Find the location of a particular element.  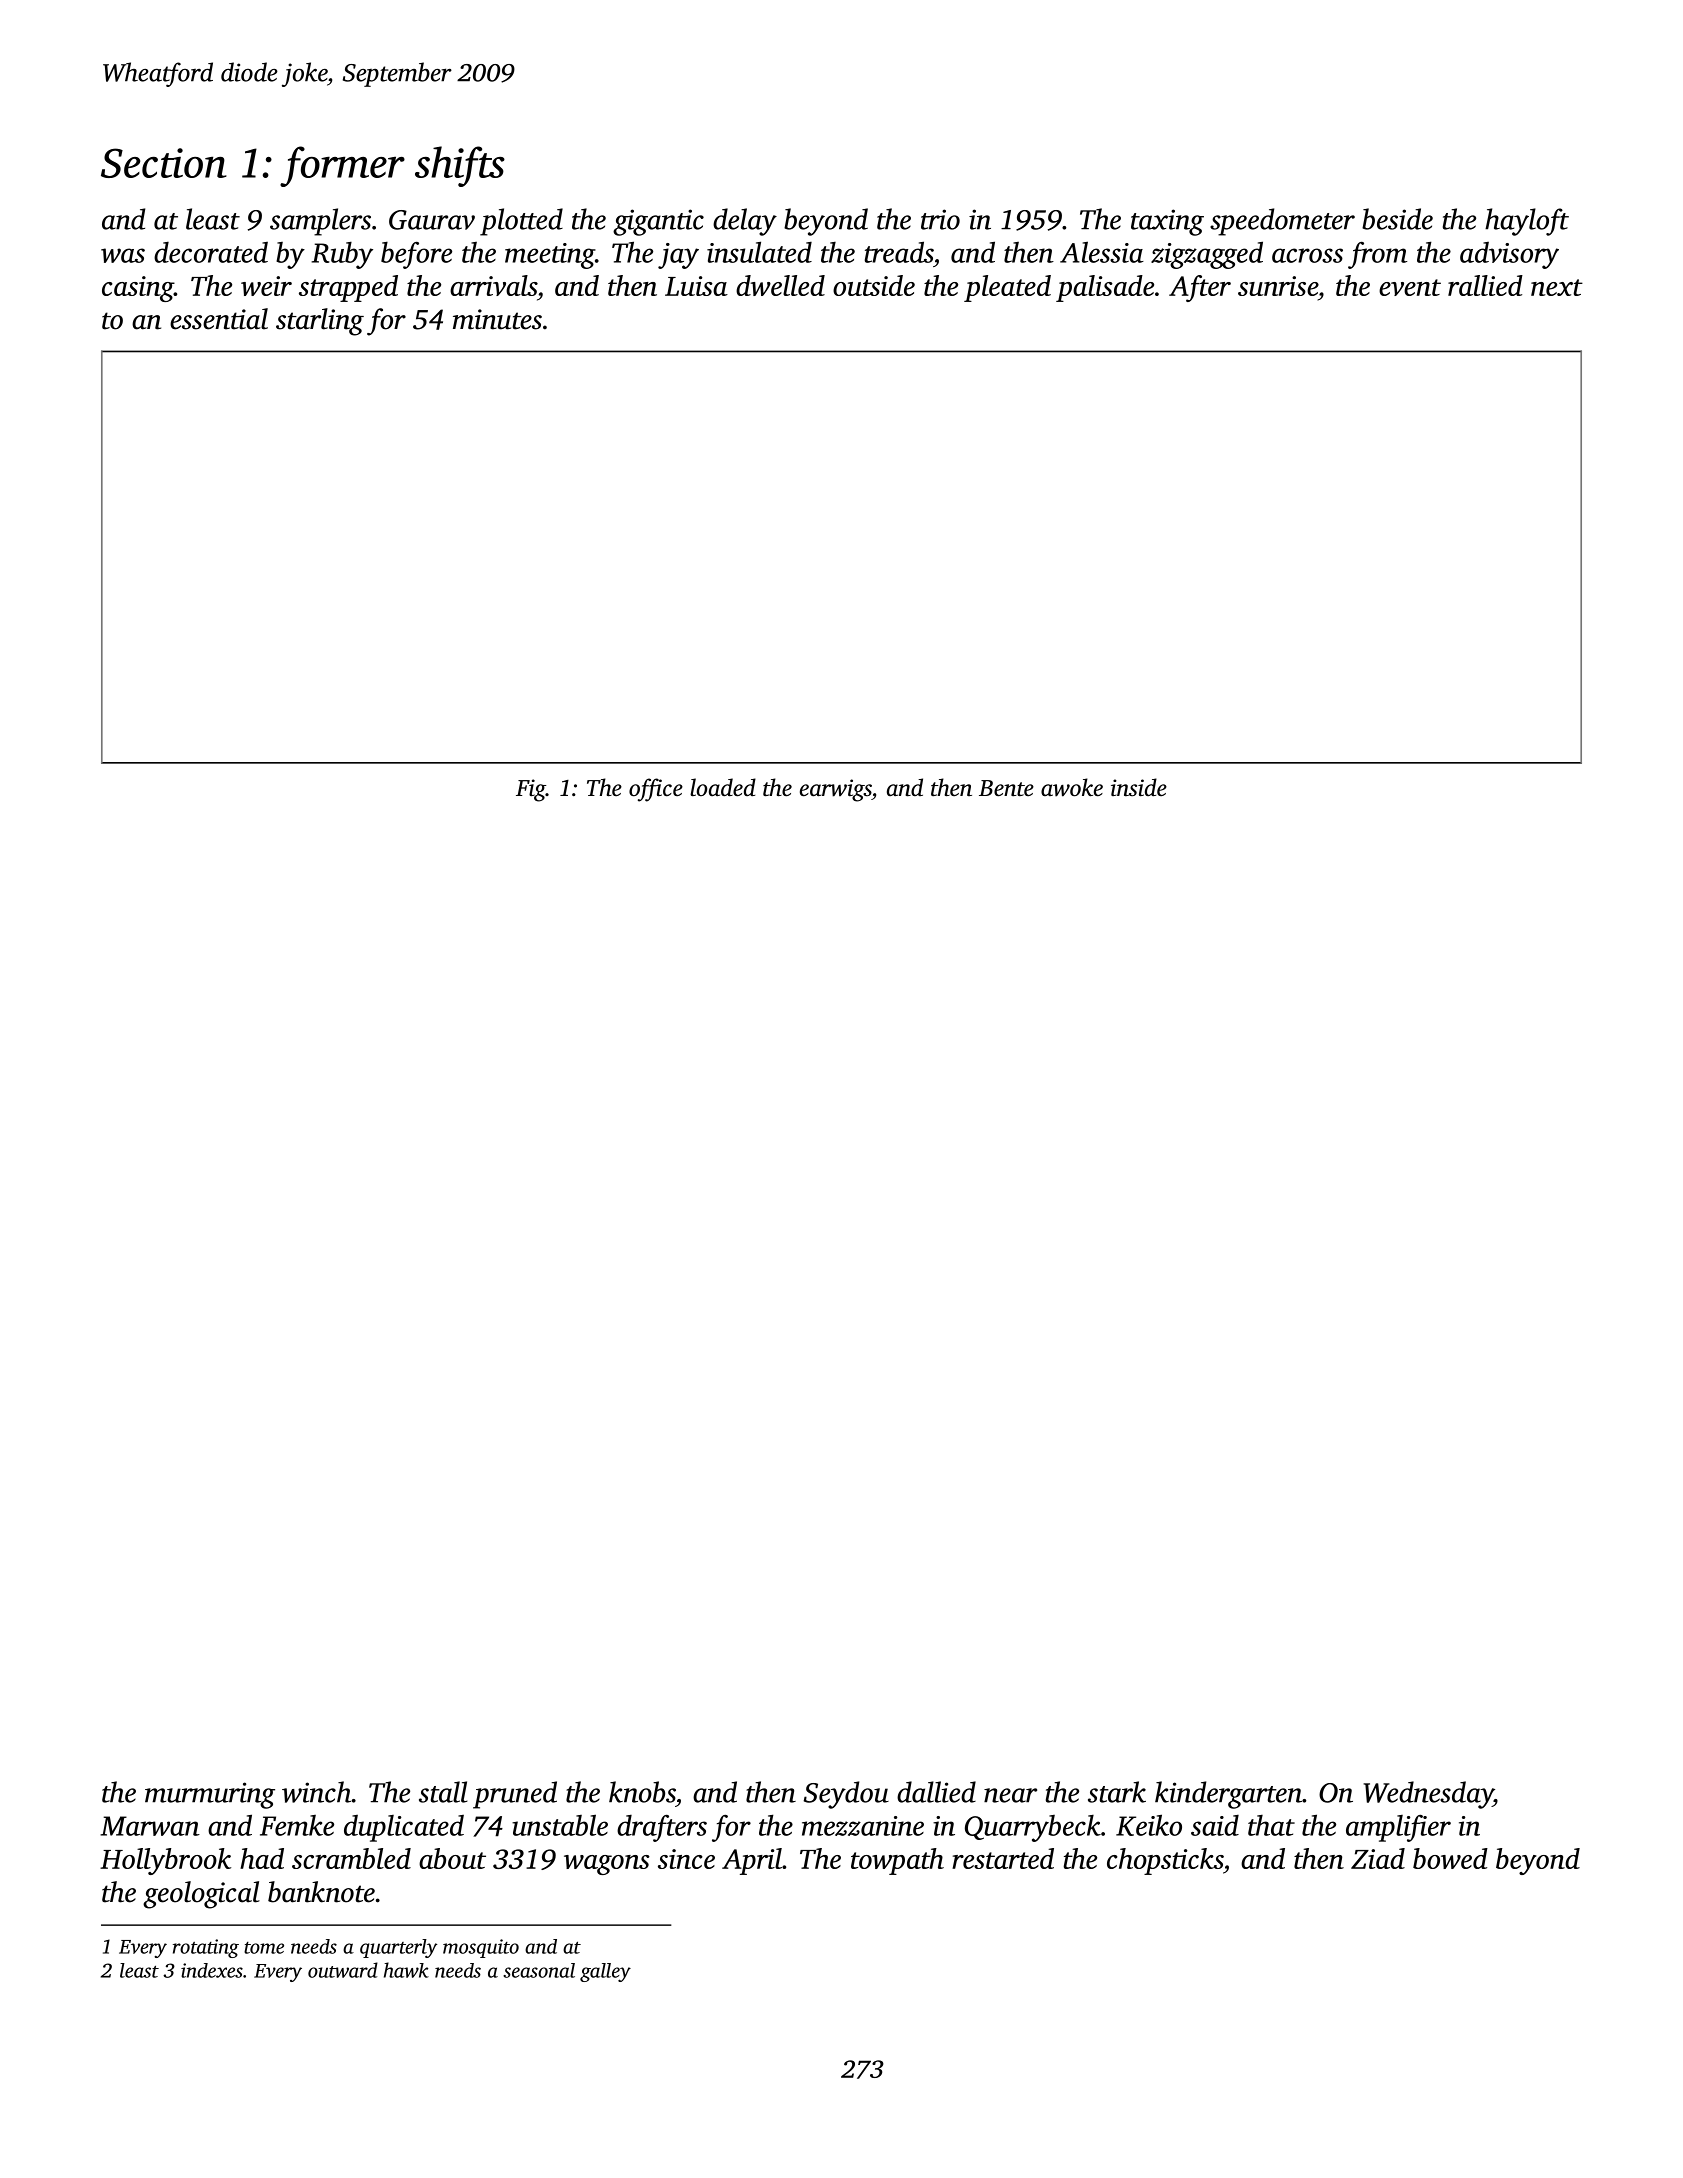

Wednesday is located at coordinates (1428, 1795).
